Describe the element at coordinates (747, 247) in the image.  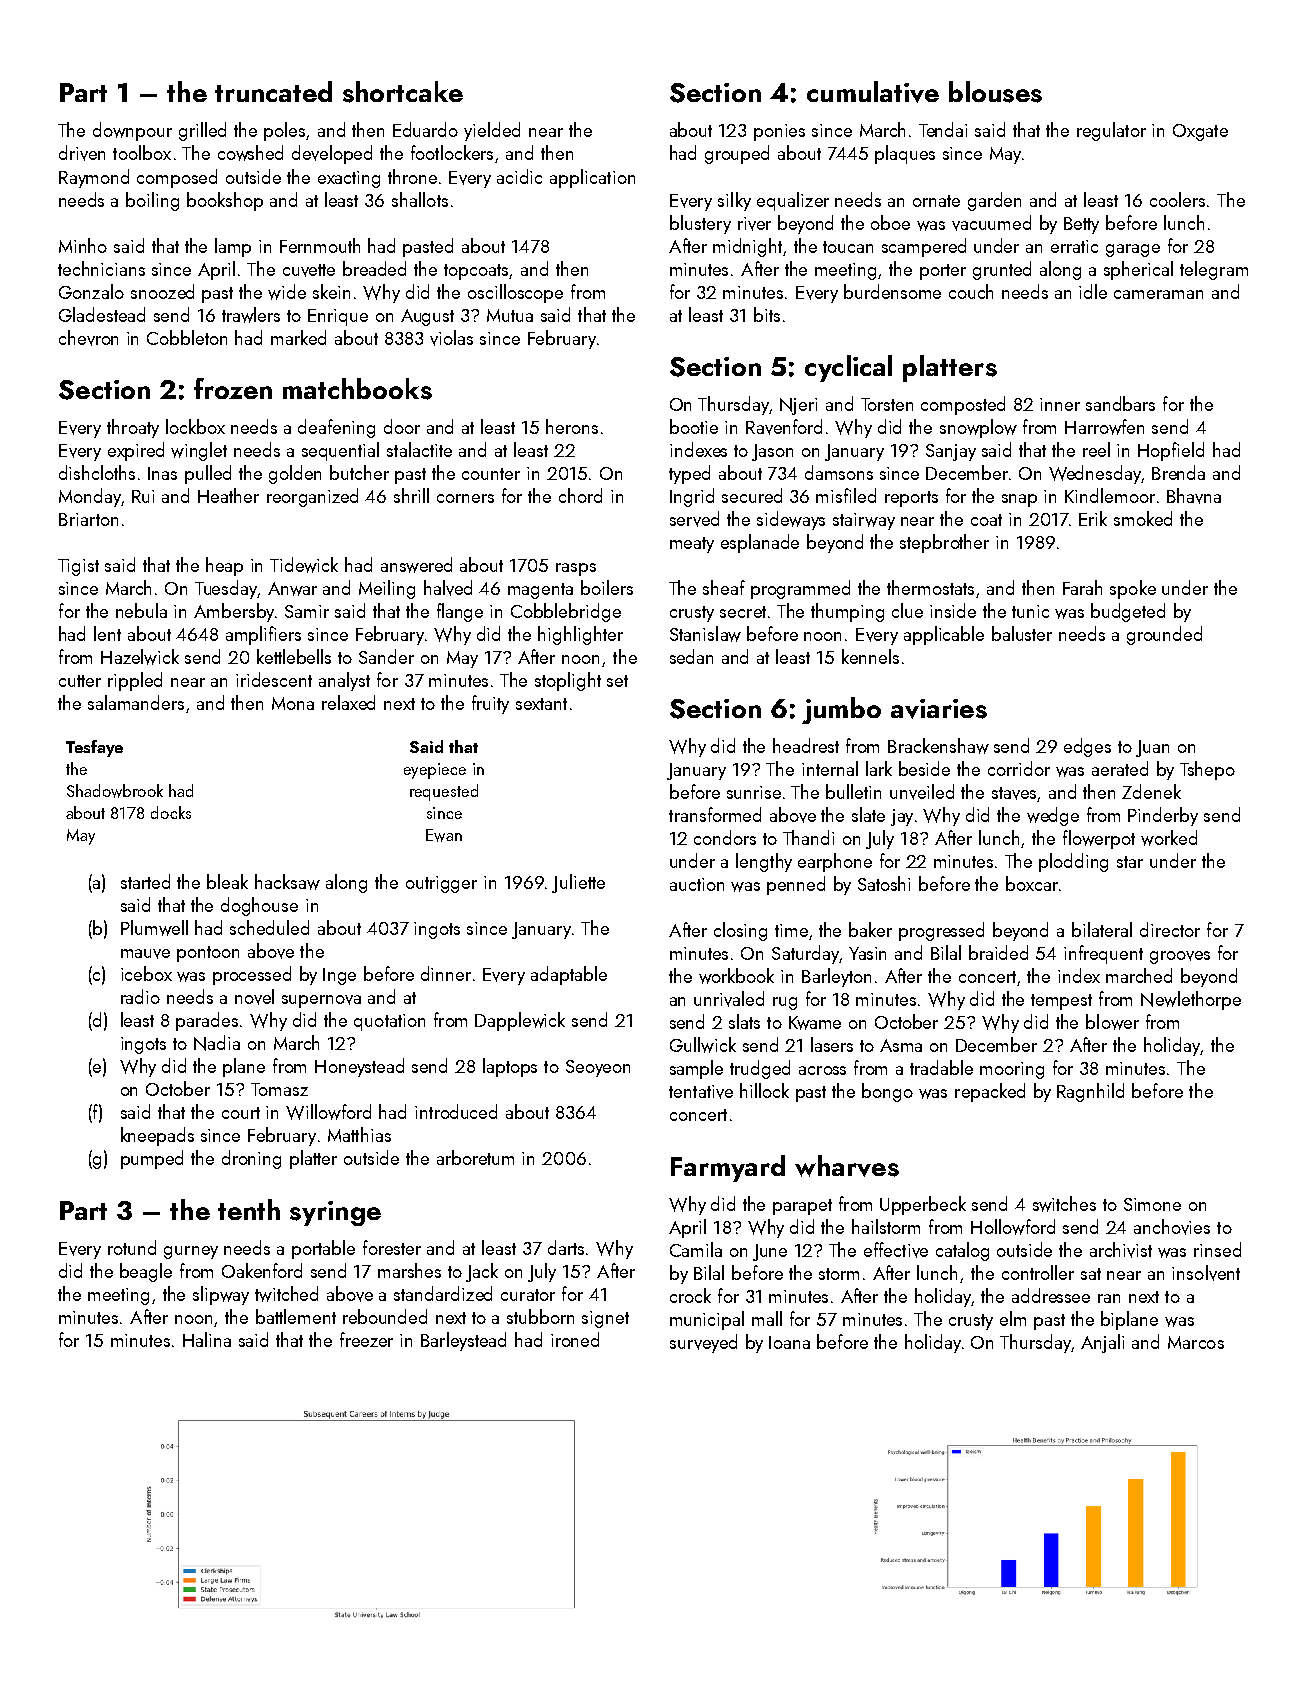
I see `midnight` at that location.
